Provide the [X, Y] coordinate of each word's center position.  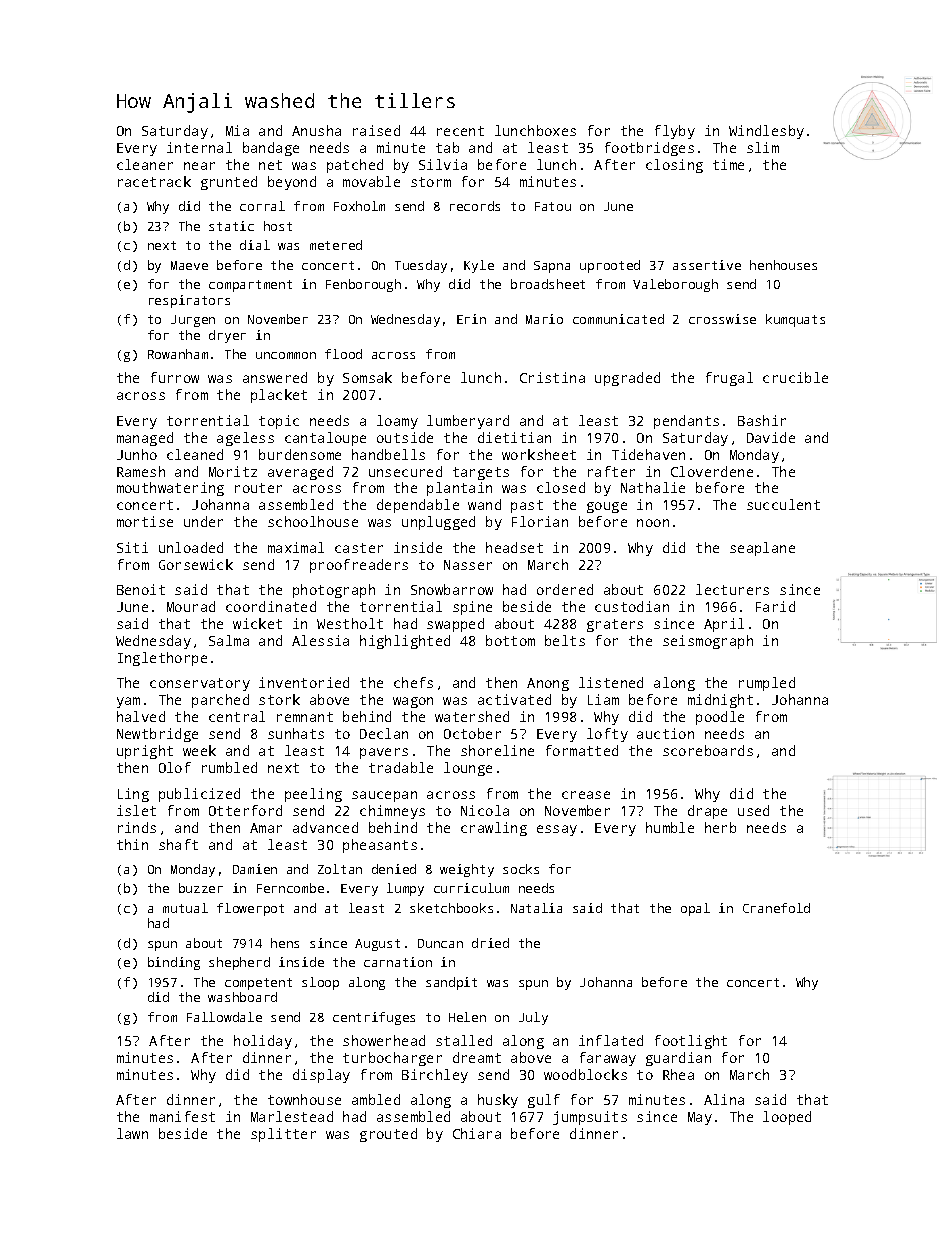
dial [255, 245]
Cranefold [776, 908]
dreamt [477, 1057]
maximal [296, 547]
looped [787, 1118]
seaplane [762, 549]
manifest [182, 1116]
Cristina [552, 377]
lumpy [405, 889]
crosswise [722, 319]
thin [132, 844]
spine [472, 608]
